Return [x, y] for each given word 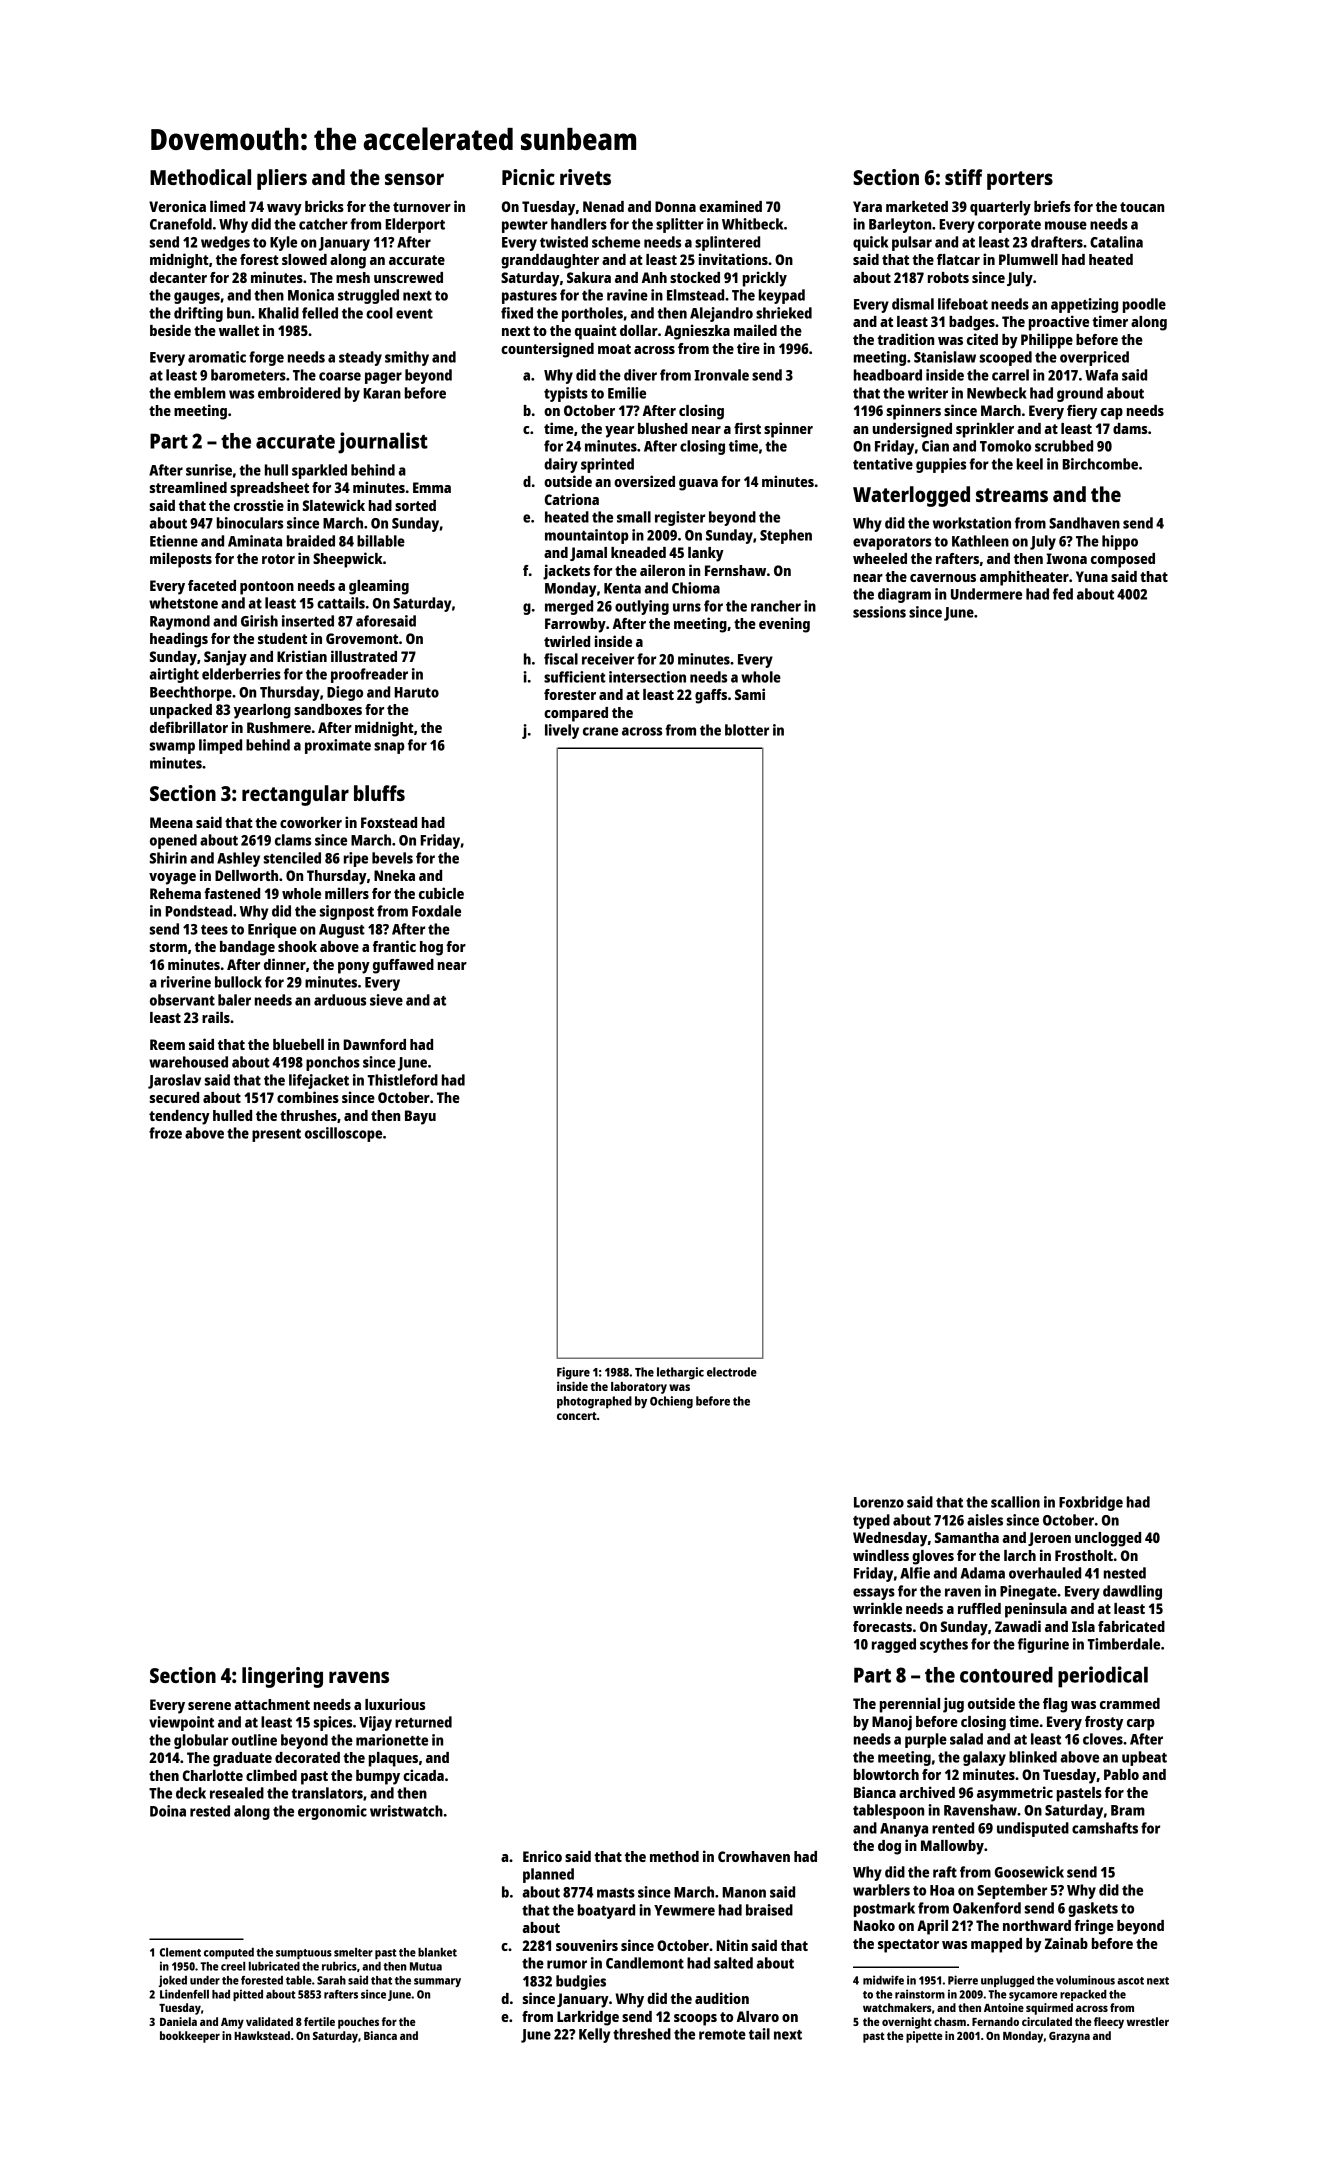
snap [389, 748]
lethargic [680, 1373]
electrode [732, 1372]
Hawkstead [262, 2035]
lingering [282, 1677]
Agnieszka [697, 332]
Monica [311, 295]
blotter [747, 730]
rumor [567, 1964]
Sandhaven [1084, 523]
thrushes [308, 1115]
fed [1063, 594]
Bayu [420, 1117]
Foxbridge [1091, 1503]
